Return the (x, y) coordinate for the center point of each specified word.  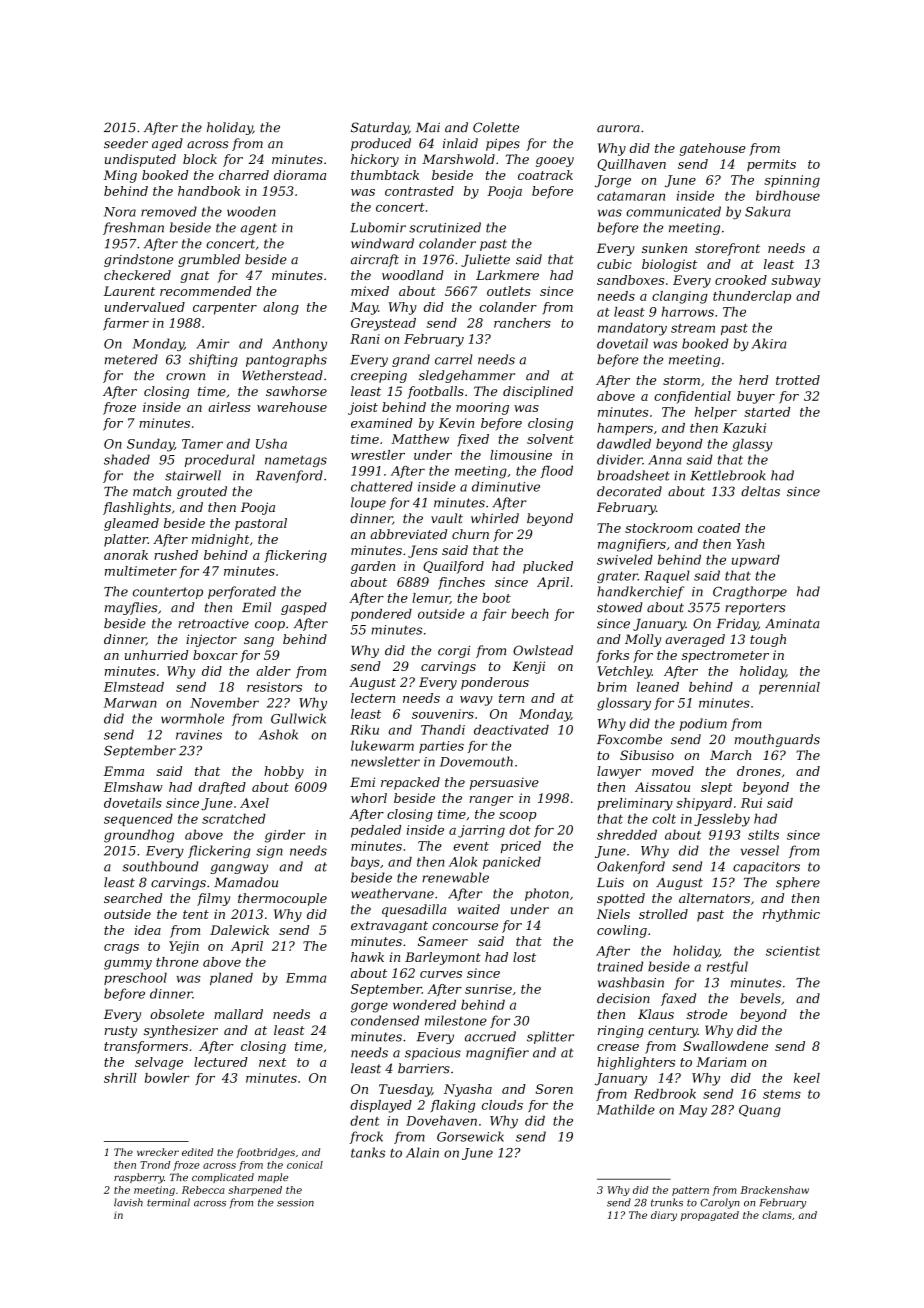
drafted (222, 788)
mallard (238, 1014)
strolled (663, 914)
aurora (618, 129)
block (200, 159)
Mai (428, 128)
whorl (369, 798)
